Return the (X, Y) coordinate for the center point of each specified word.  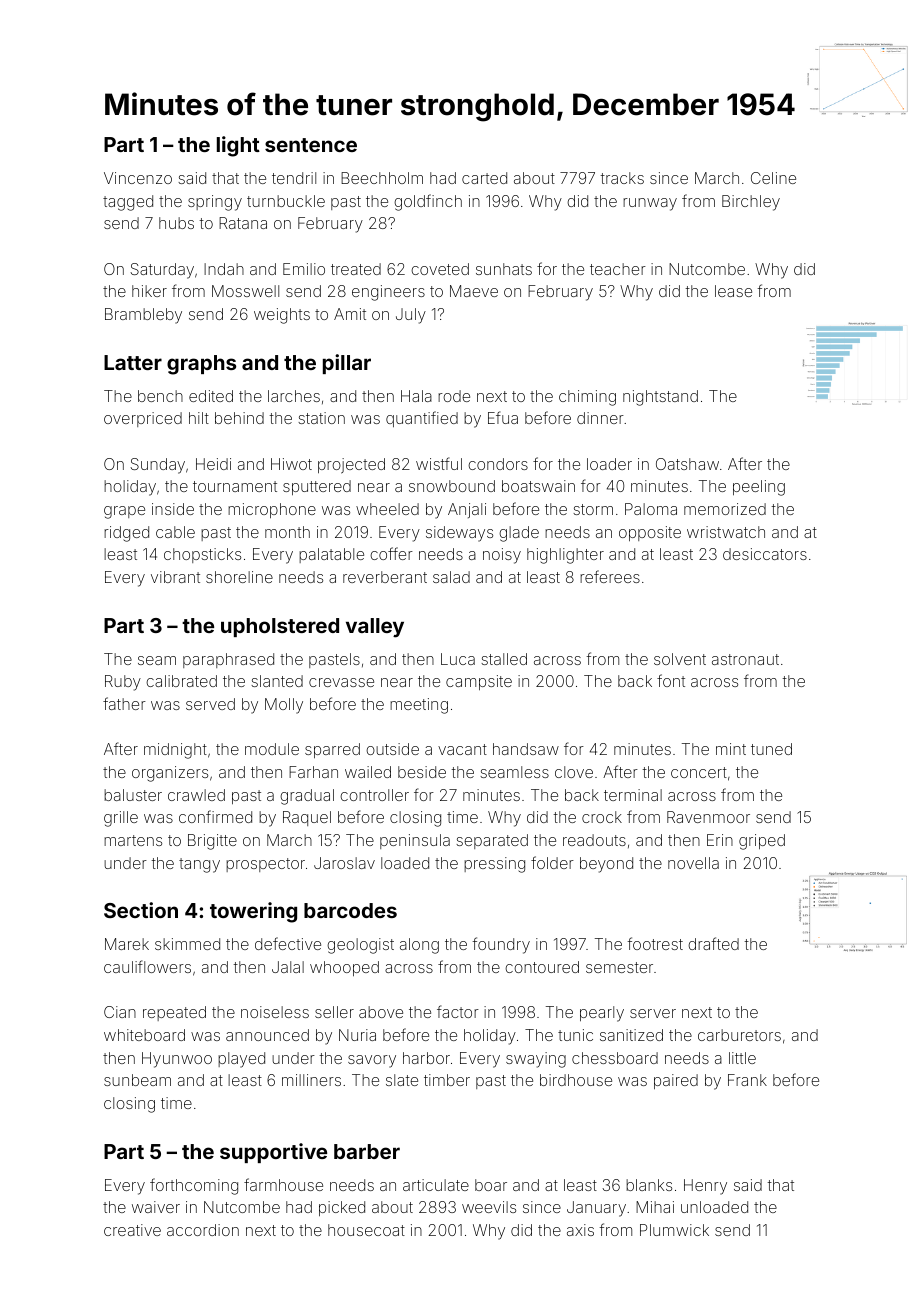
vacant (462, 749)
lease (733, 291)
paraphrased (228, 660)
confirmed (215, 816)
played (241, 1060)
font (671, 680)
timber (447, 1080)
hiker (149, 291)
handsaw (526, 749)
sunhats (504, 269)
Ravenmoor (708, 817)
